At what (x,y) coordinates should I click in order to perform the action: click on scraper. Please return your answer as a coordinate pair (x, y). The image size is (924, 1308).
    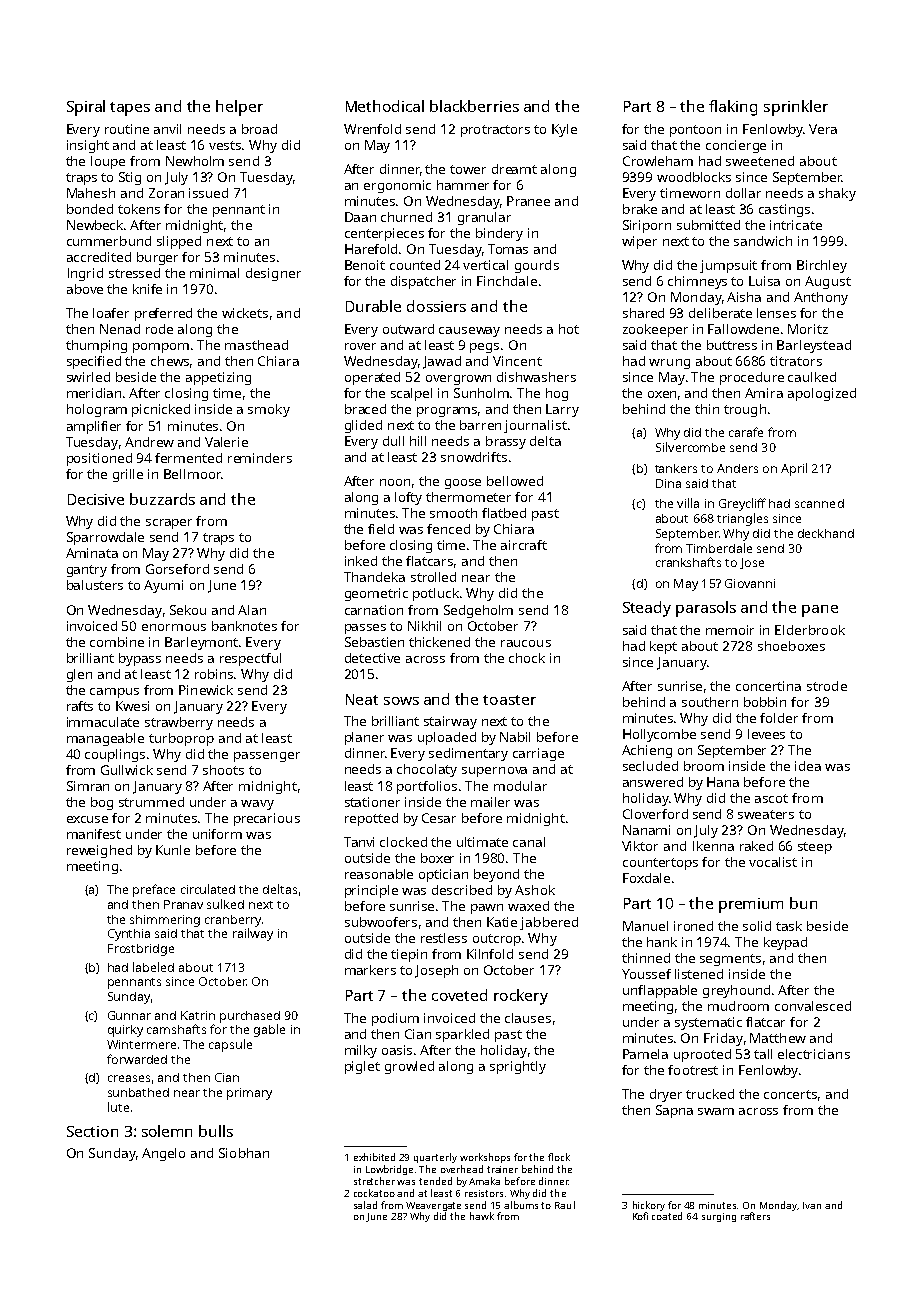
    Looking at the image, I should click on (169, 524).
